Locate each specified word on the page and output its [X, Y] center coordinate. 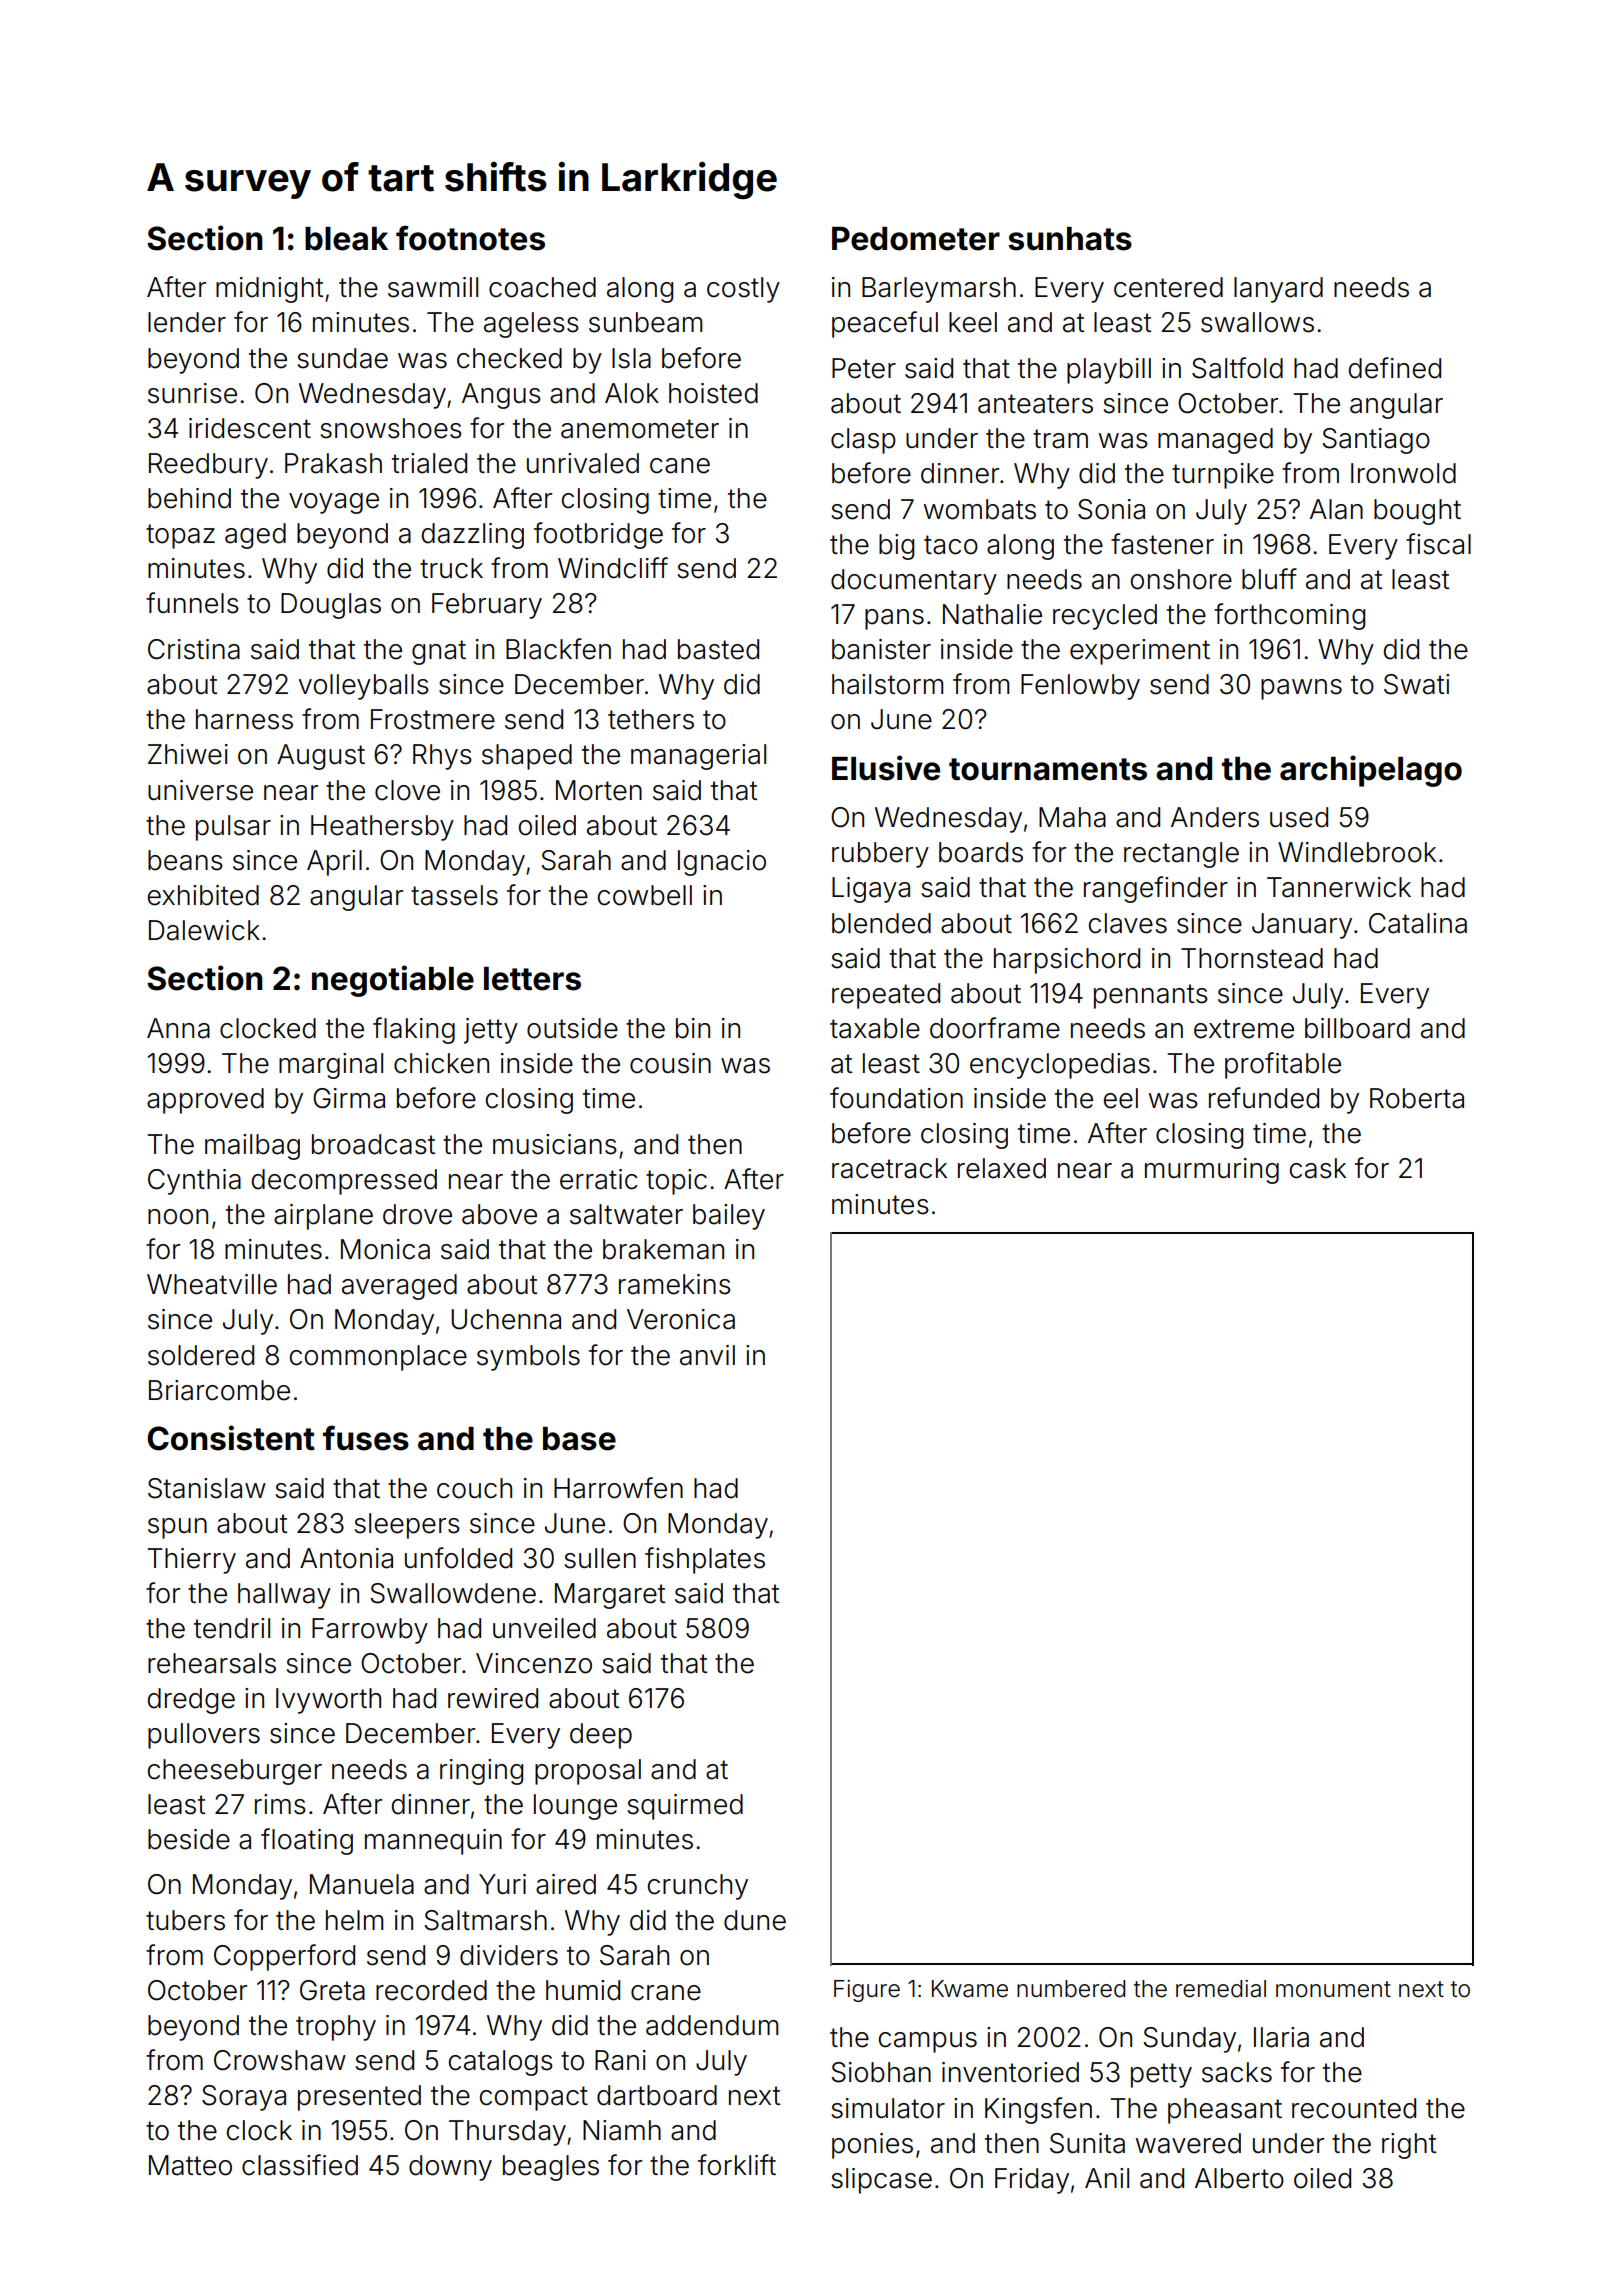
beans [185, 860]
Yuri [502, 1884]
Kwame [970, 1989]
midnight [269, 290]
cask [1318, 1168]
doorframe [995, 1028]
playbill [1109, 371]
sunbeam [645, 322]
